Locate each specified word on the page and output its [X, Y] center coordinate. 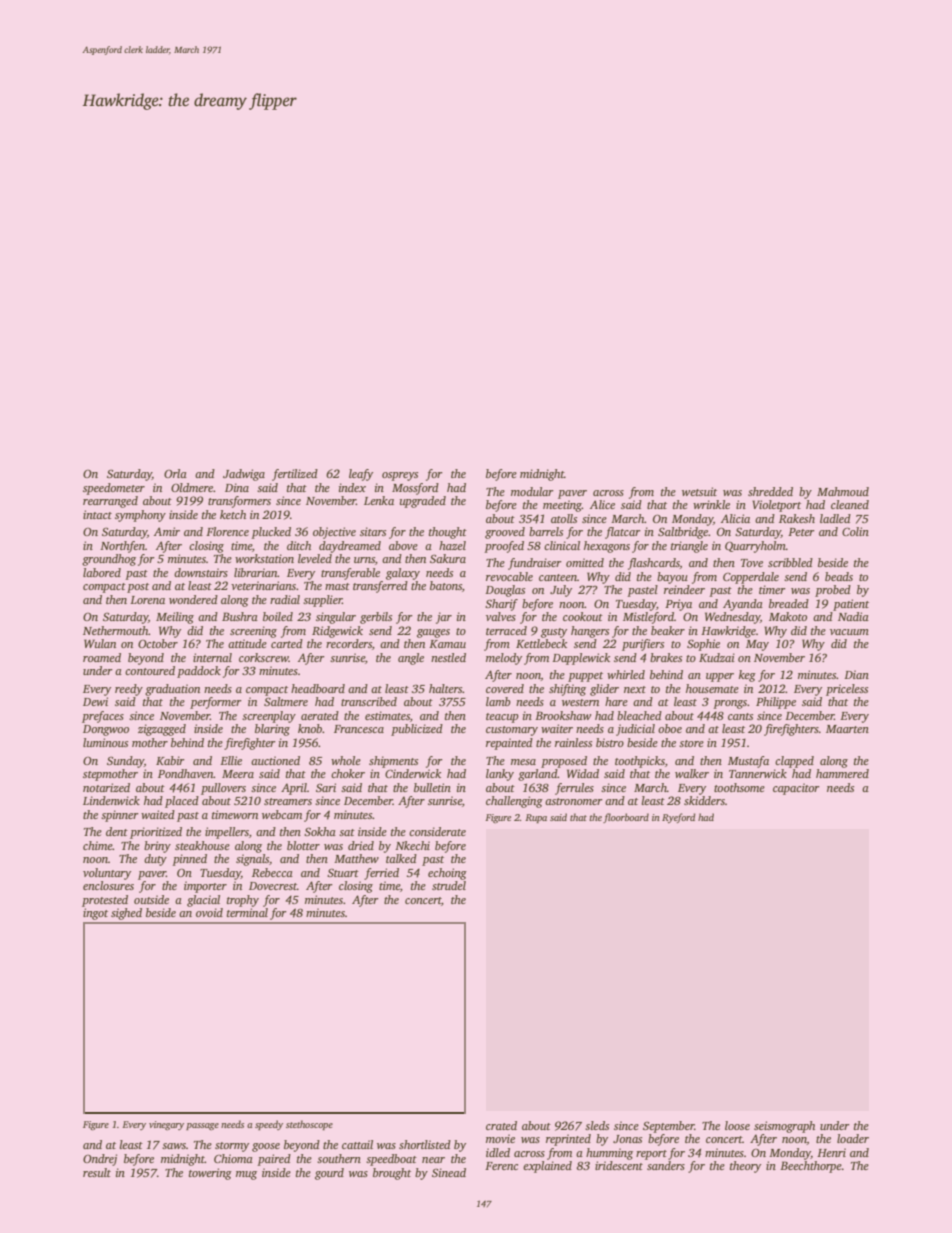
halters [446, 688]
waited [158, 814]
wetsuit [699, 491]
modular [532, 491]
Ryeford [678, 818]
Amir [167, 531]
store [691, 743]
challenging [514, 802]
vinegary [166, 1125]
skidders [704, 800]
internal [212, 657]
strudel [449, 885]
